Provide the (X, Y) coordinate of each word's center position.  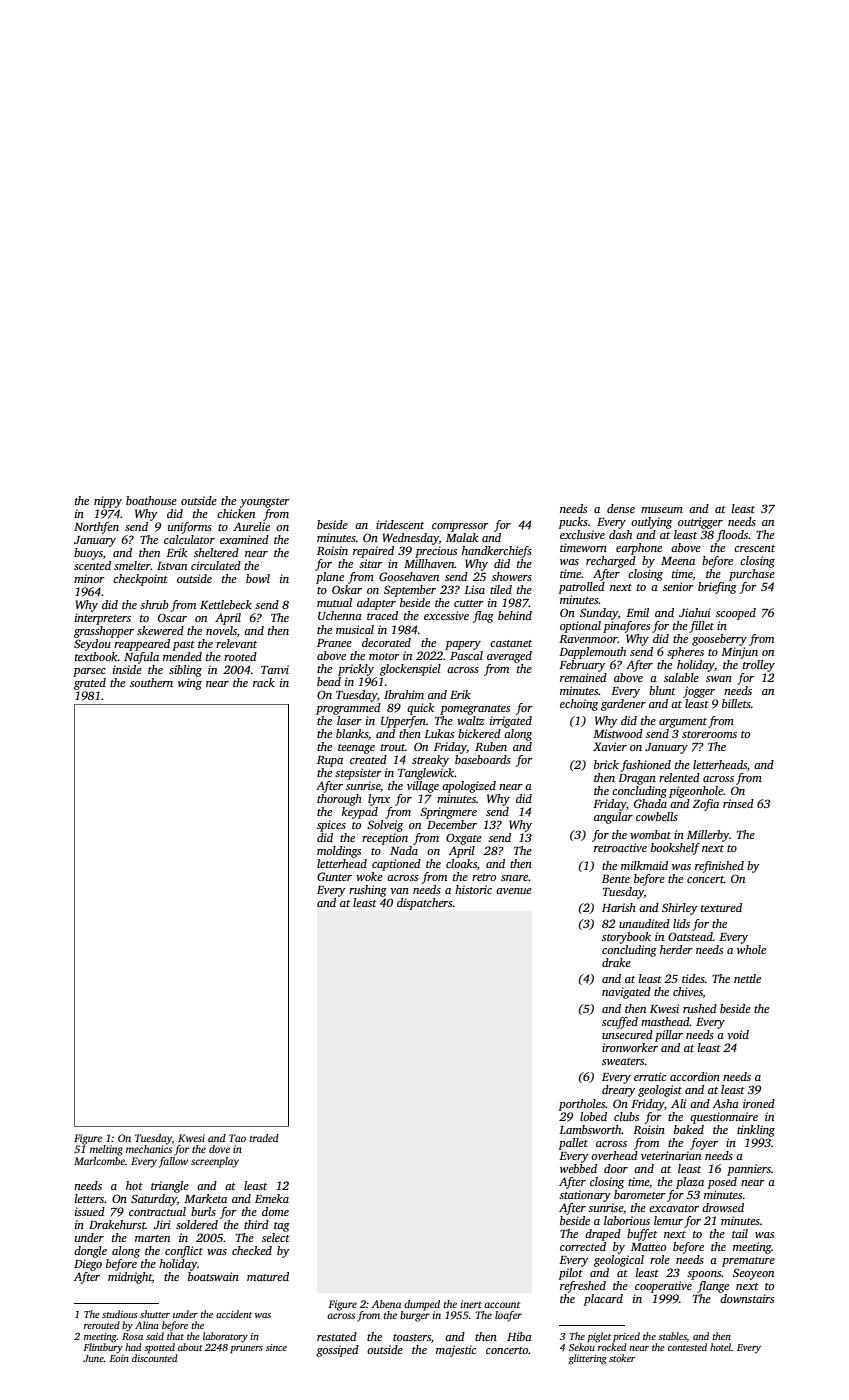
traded (264, 1138)
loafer (508, 1316)
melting (106, 1150)
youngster (265, 503)
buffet (642, 1235)
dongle (90, 1252)
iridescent (400, 524)
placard (603, 1300)
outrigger (700, 523)
